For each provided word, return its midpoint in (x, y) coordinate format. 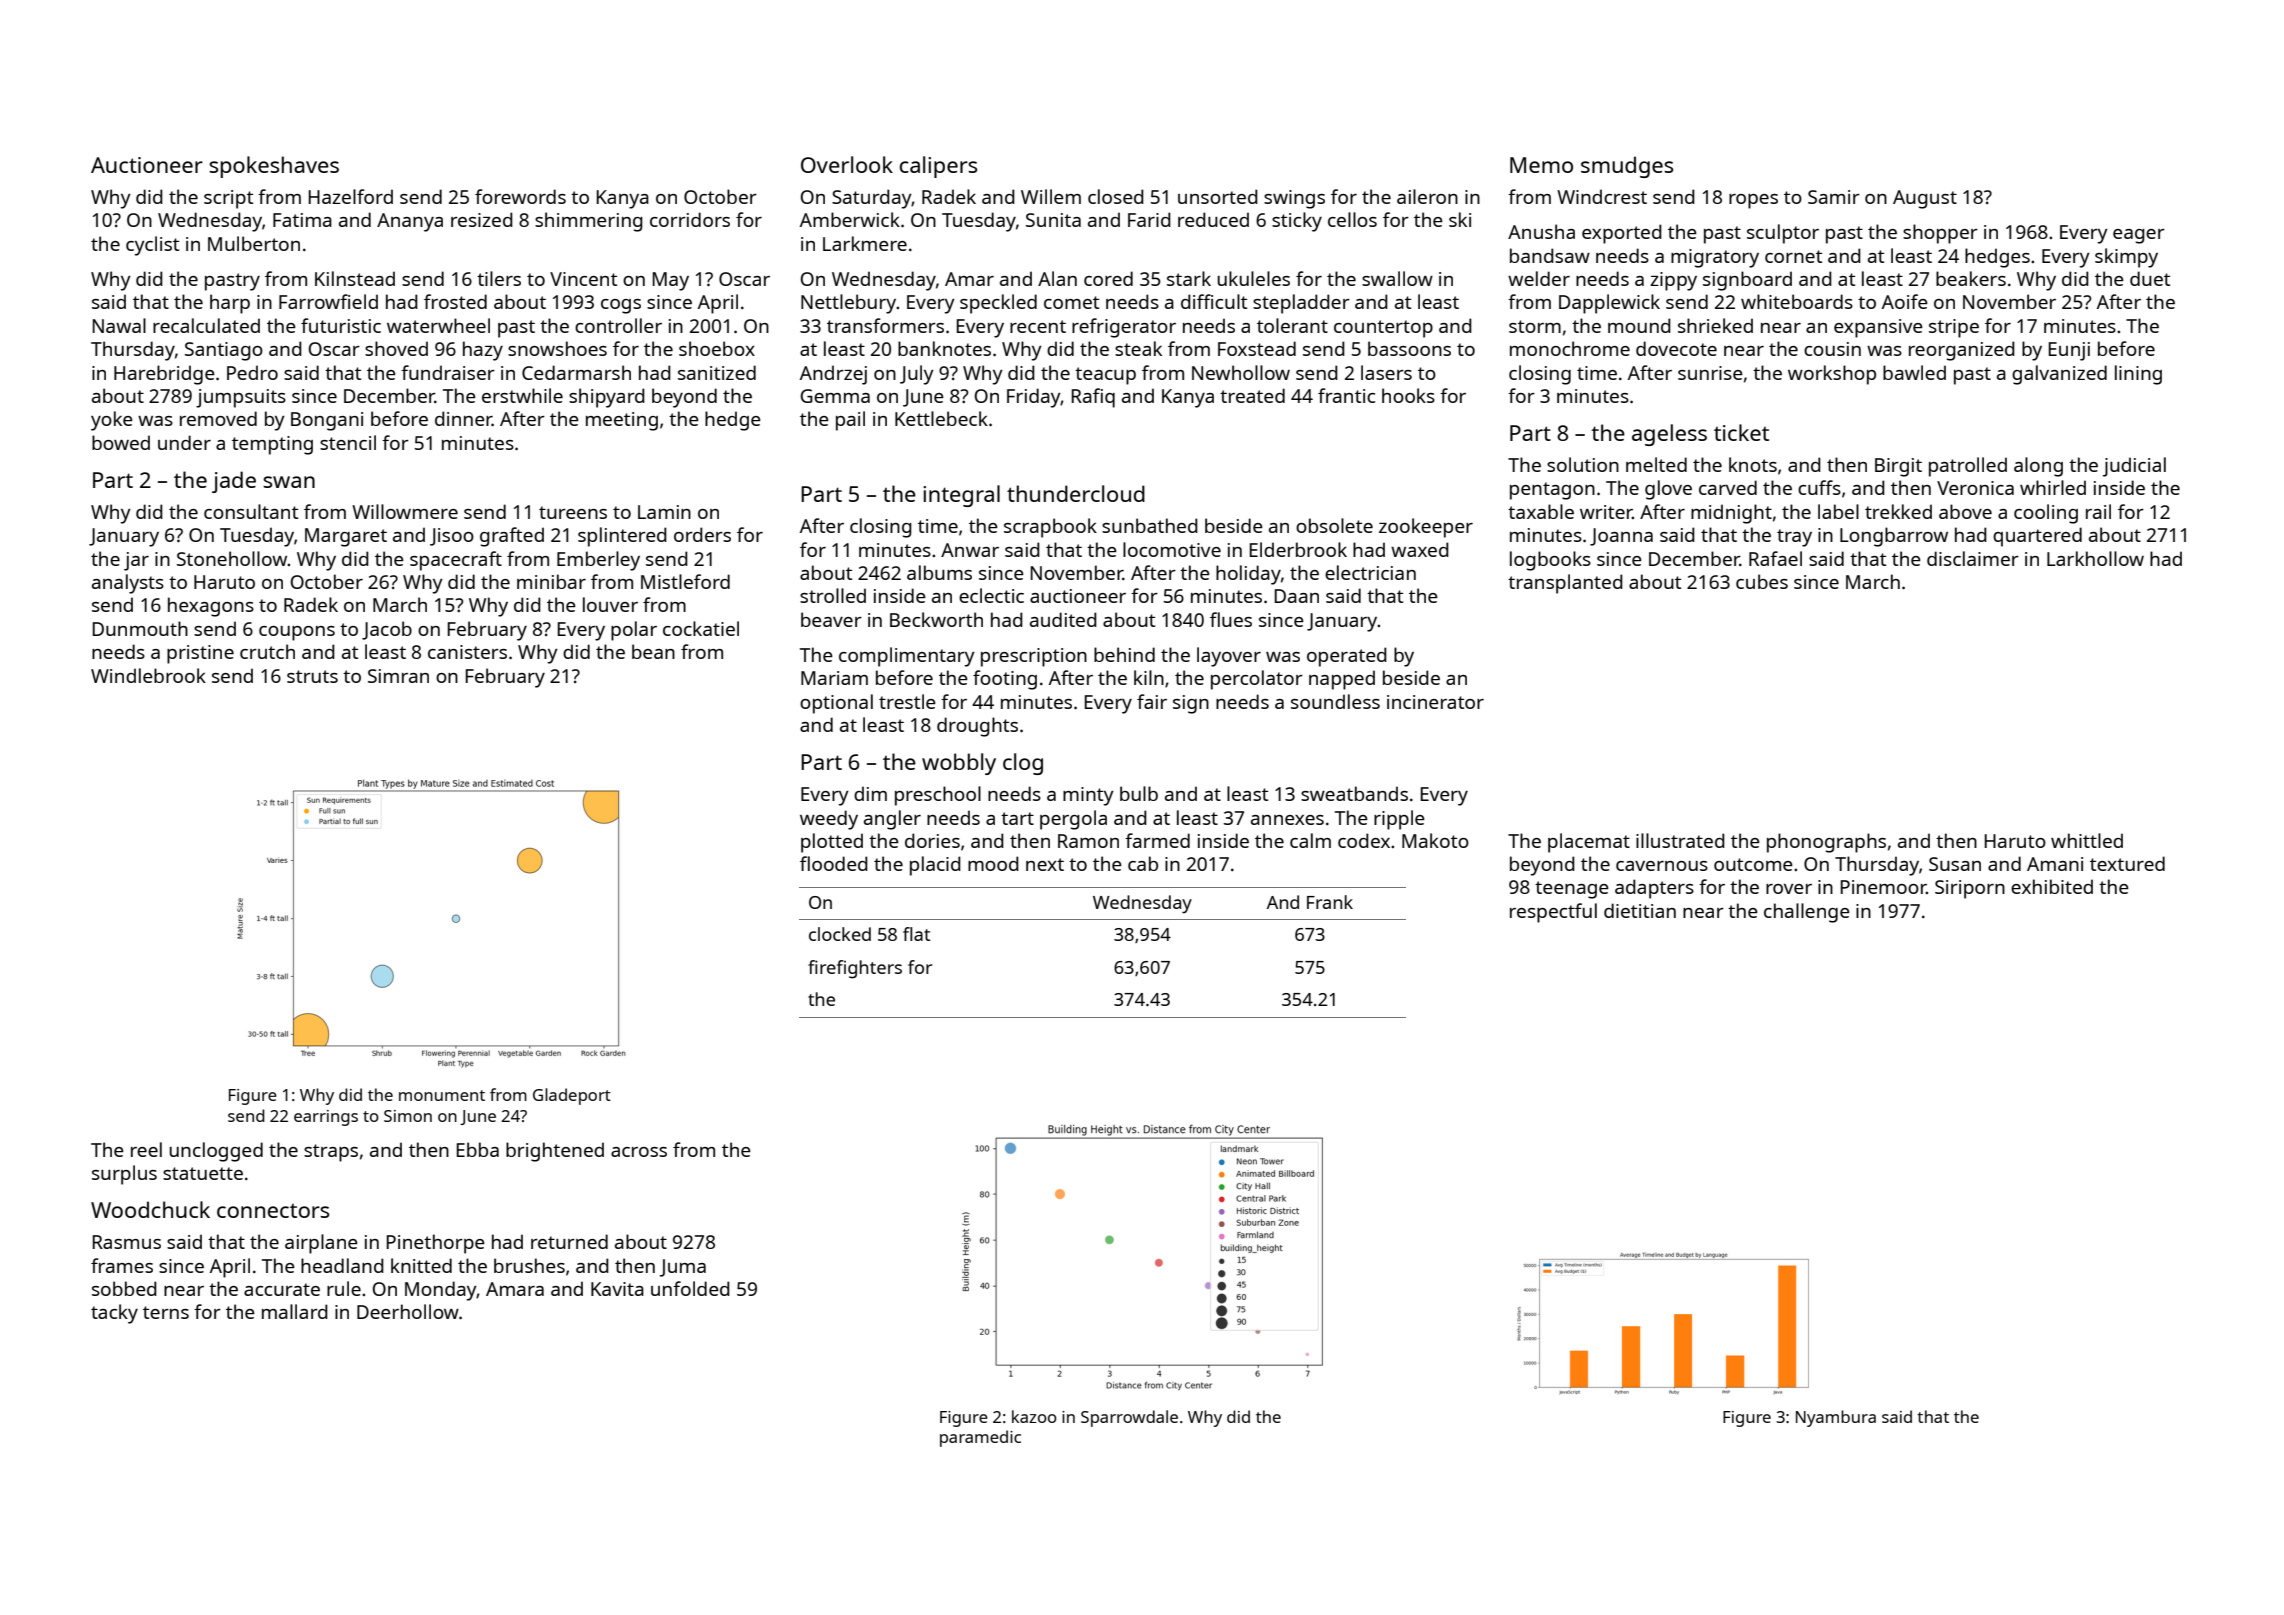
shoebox (717, 348)
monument (442, 1095)
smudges (1627, 167)
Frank (1330, 902)
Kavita (617, 1289)
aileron (1427, 196)
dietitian (1640, 910)
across (639, 1152)
